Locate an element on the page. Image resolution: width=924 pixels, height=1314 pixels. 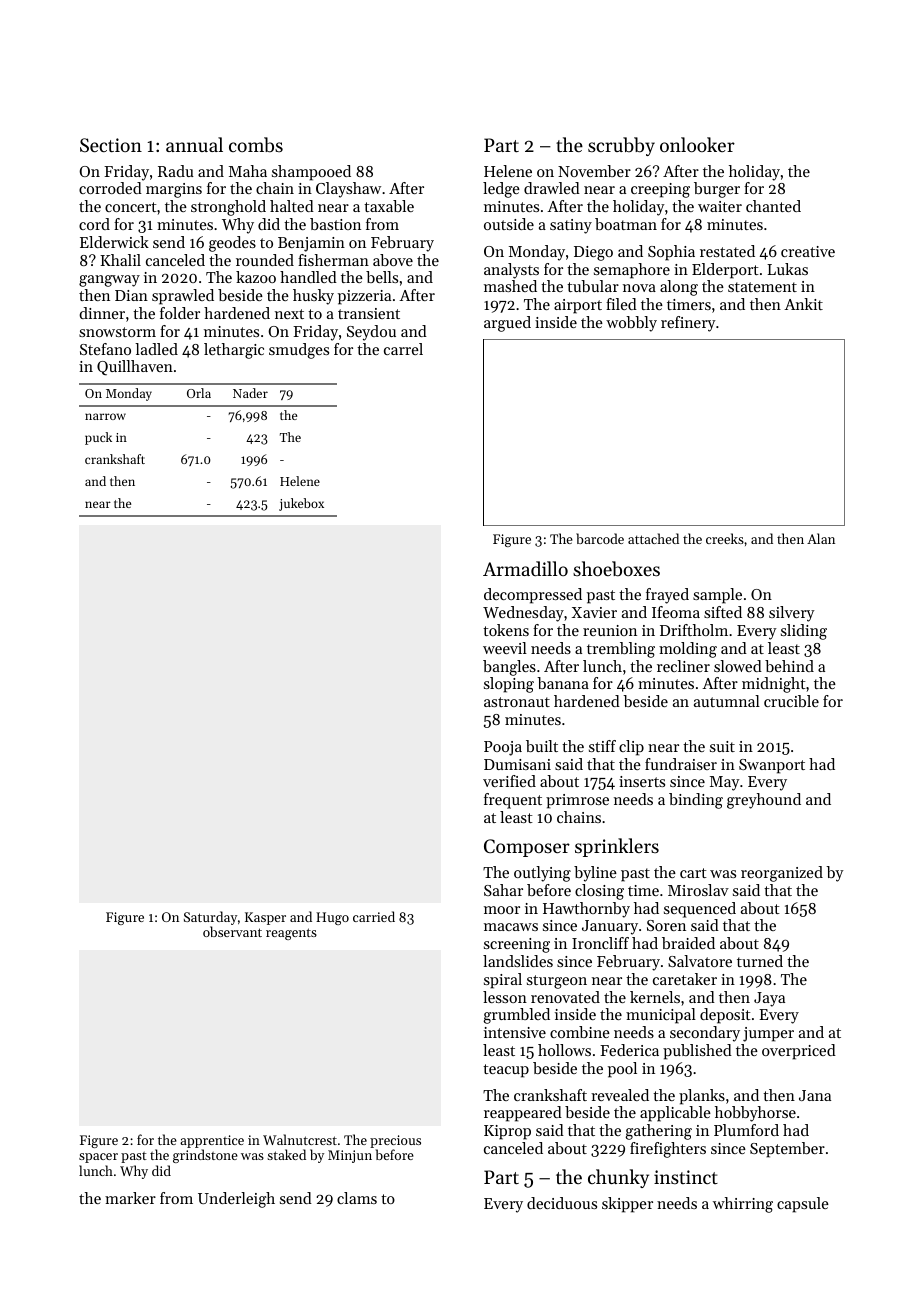
observant is located at coordinates (232, 931).
